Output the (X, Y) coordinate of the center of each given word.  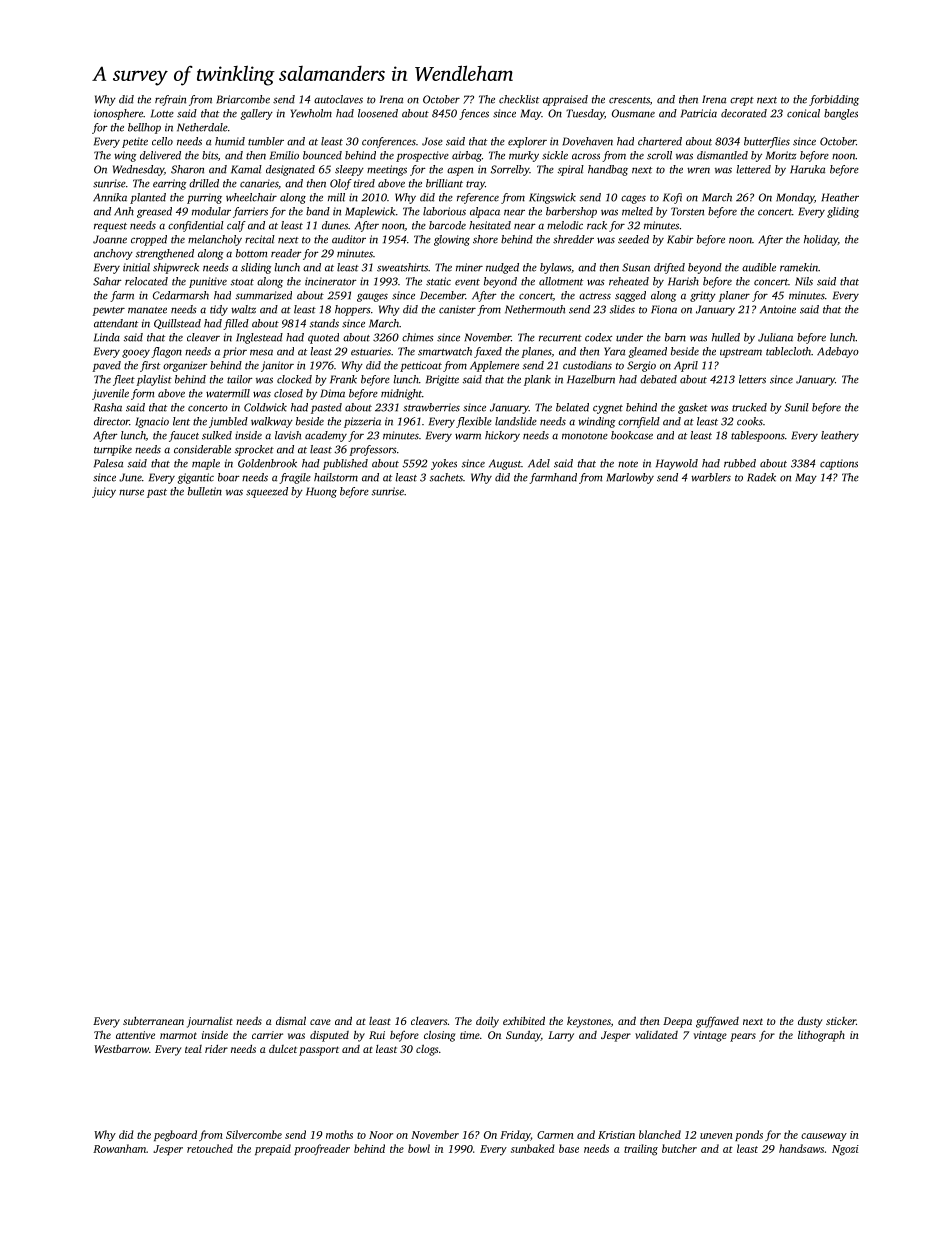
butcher (679, 1148)
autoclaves (338, 99)
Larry (561, 1036)
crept (742, 101)
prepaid (273, 1149)
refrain (170, 100)
